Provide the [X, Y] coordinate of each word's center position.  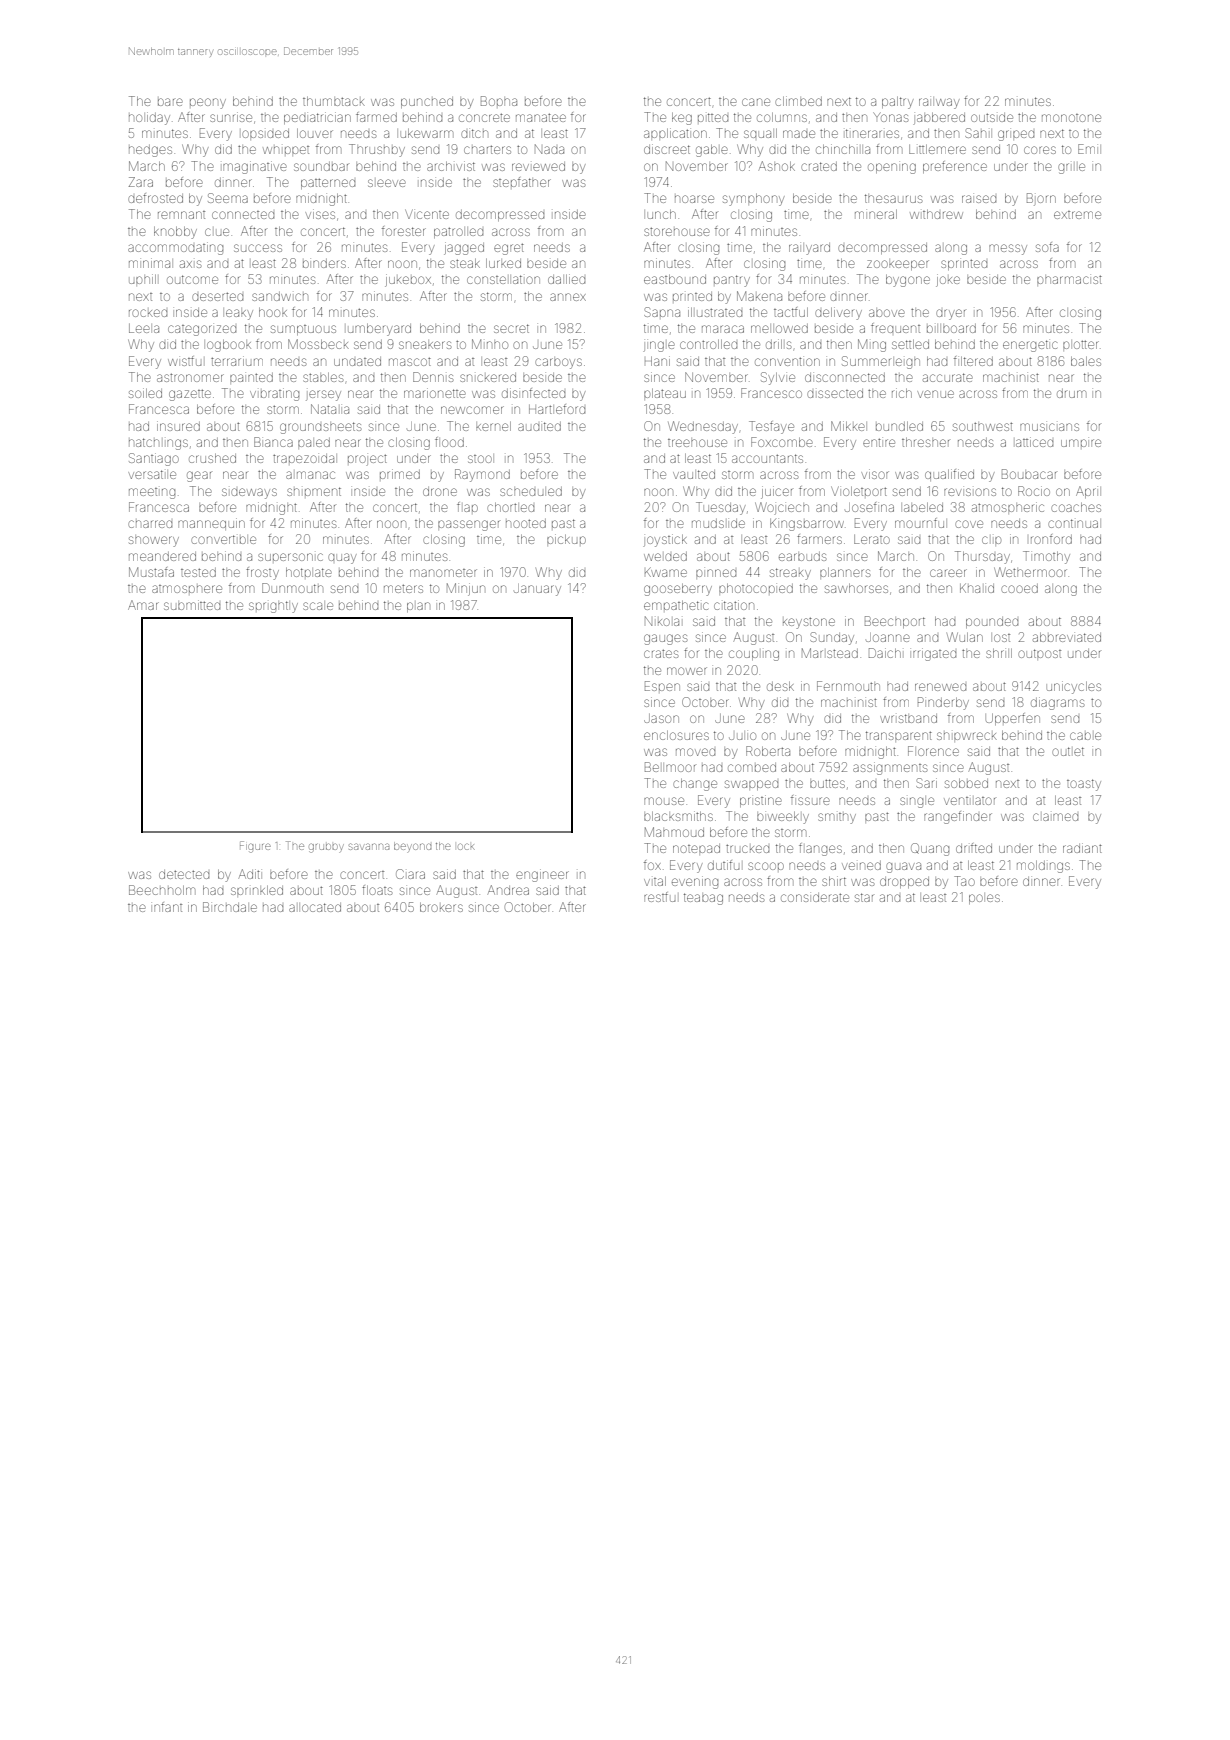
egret [509, 249]
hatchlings [158, 444]
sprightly [273, 607]
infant [168, 907]
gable [712, 151]
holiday [149, 118]
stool [480, 459]
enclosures [676, 735]
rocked [148, 313]
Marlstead [830, 653]
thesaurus [893, 198]
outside [992, 117]
